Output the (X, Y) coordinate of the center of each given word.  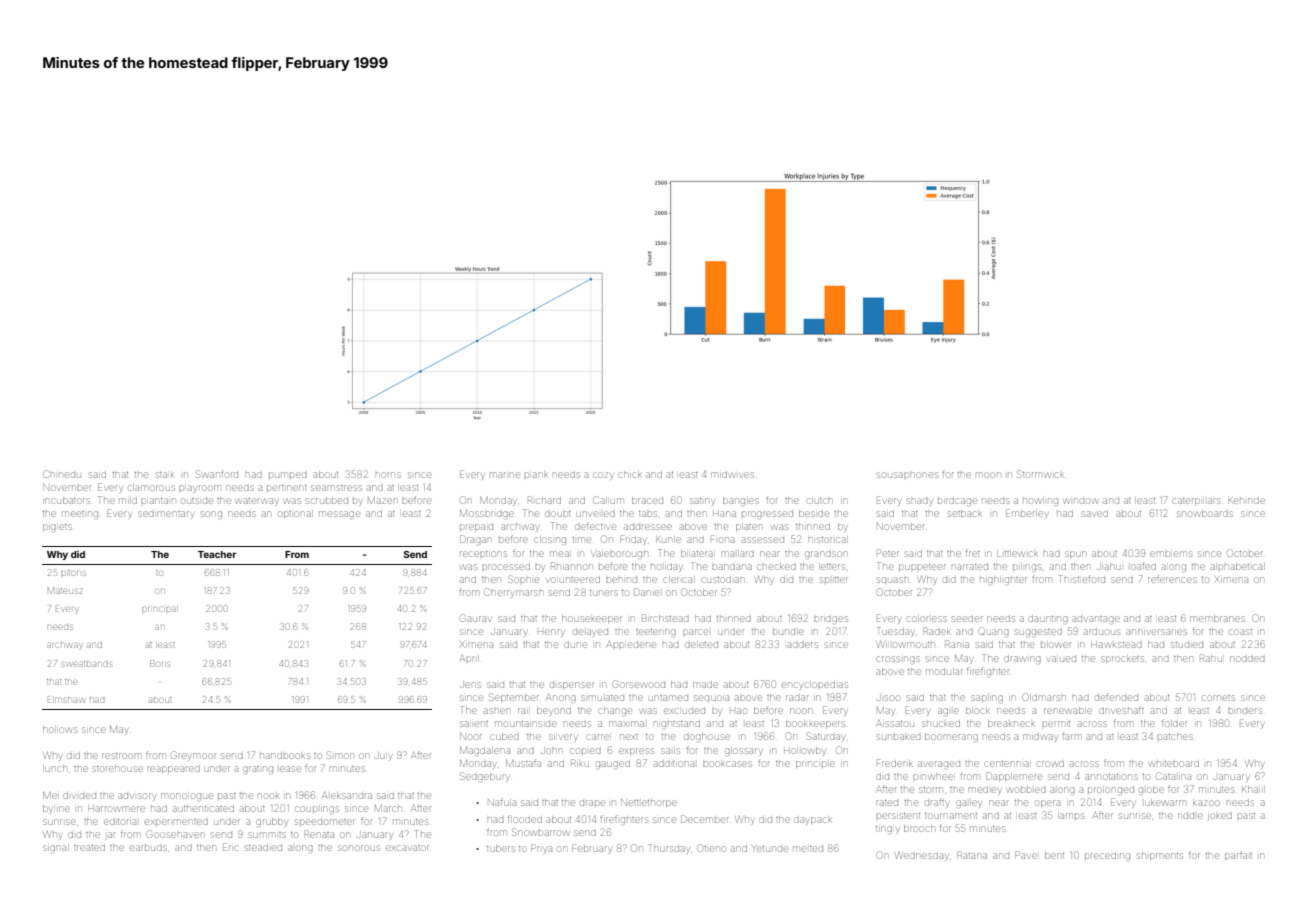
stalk (165, 475)
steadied (263, 848)
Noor (471, 736)
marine (504, 475)
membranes (1217, 618)
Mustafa (523, 763)
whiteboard (1174, 764)
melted (808, 849)
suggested (1038, 633)
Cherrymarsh (513, 593)
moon (987, 475)
